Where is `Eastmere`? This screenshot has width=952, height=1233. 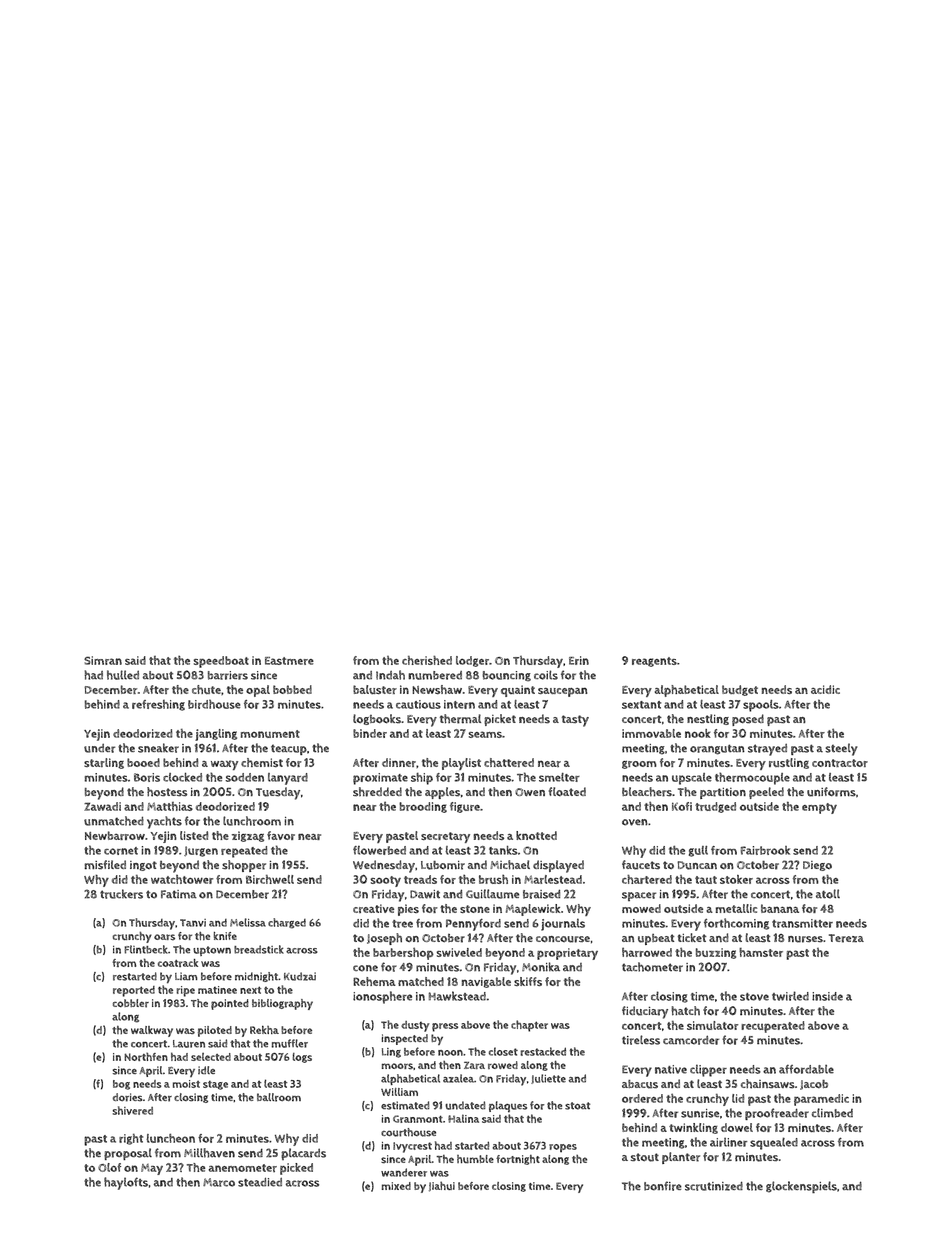
Eastmere is located at coordinates (289, 661).
